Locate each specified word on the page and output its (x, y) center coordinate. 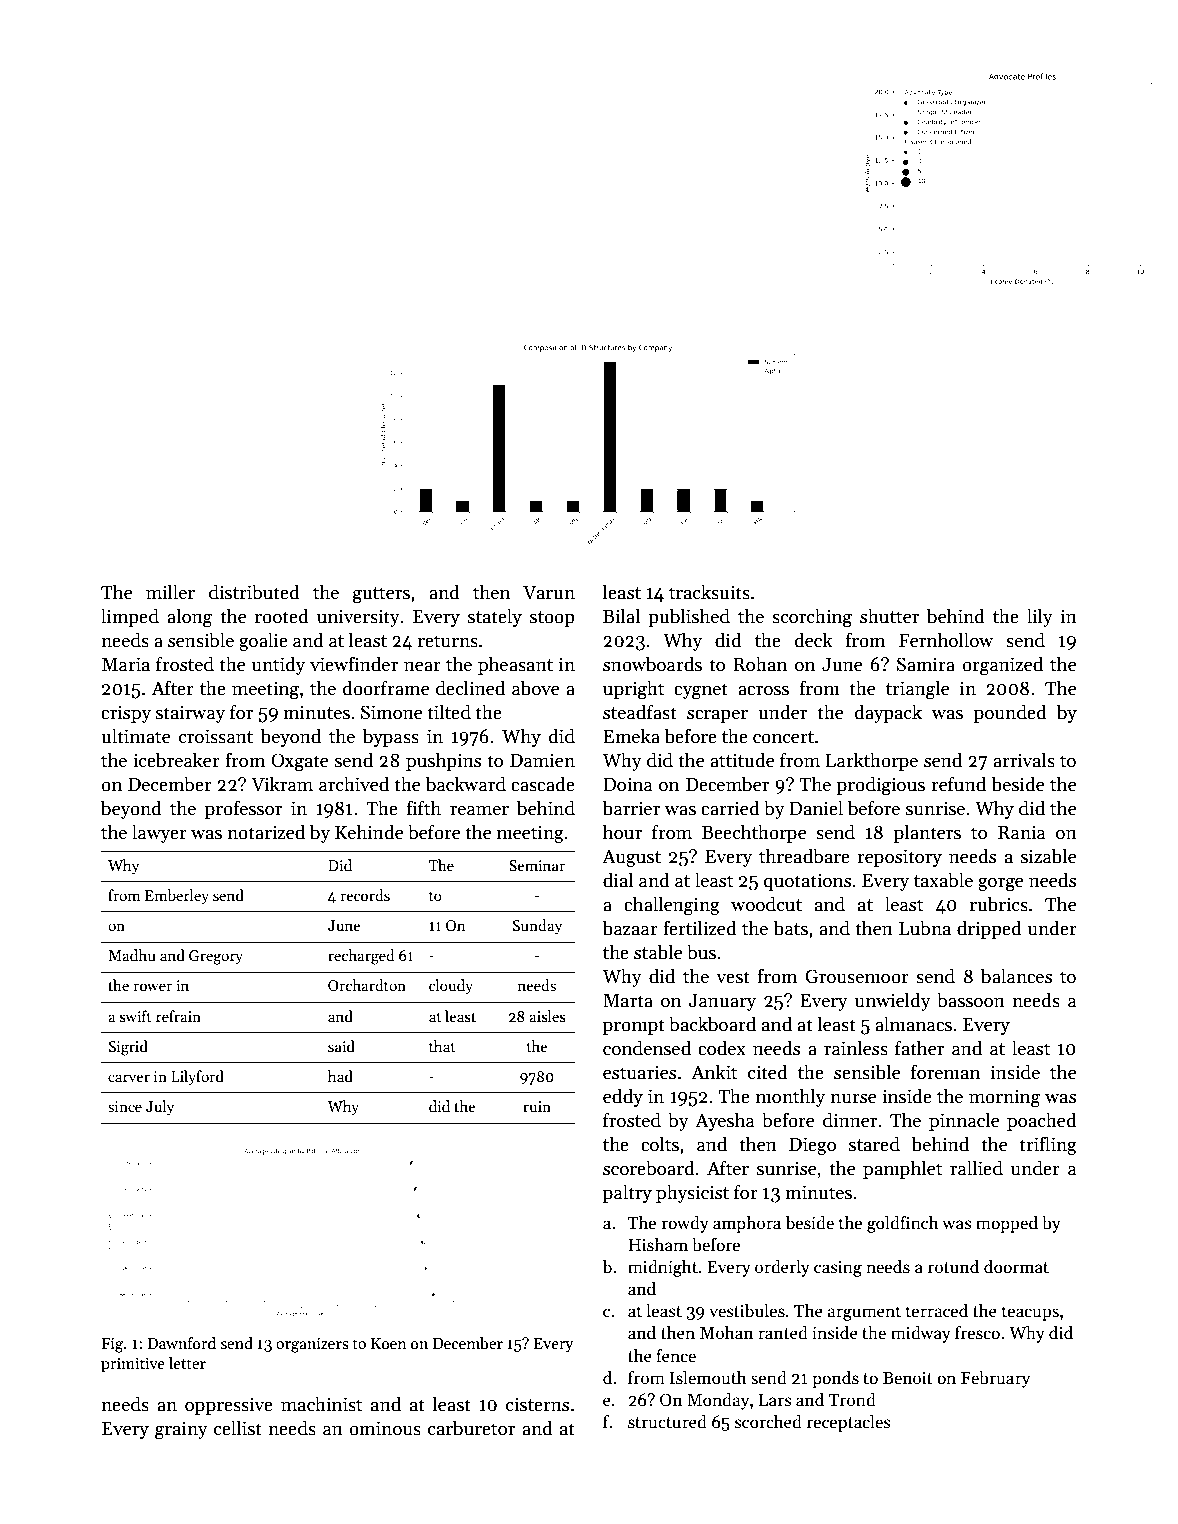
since (125, 1106)
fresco (977, 1333)
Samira (926, 664)
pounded (1010, 713)
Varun (549, 593)
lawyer (159, 833)
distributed (254, 592)
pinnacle (964, 1121)
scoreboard (649, 1168)
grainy (181, 1430)
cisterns (537, 1404)
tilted (449, 712)
